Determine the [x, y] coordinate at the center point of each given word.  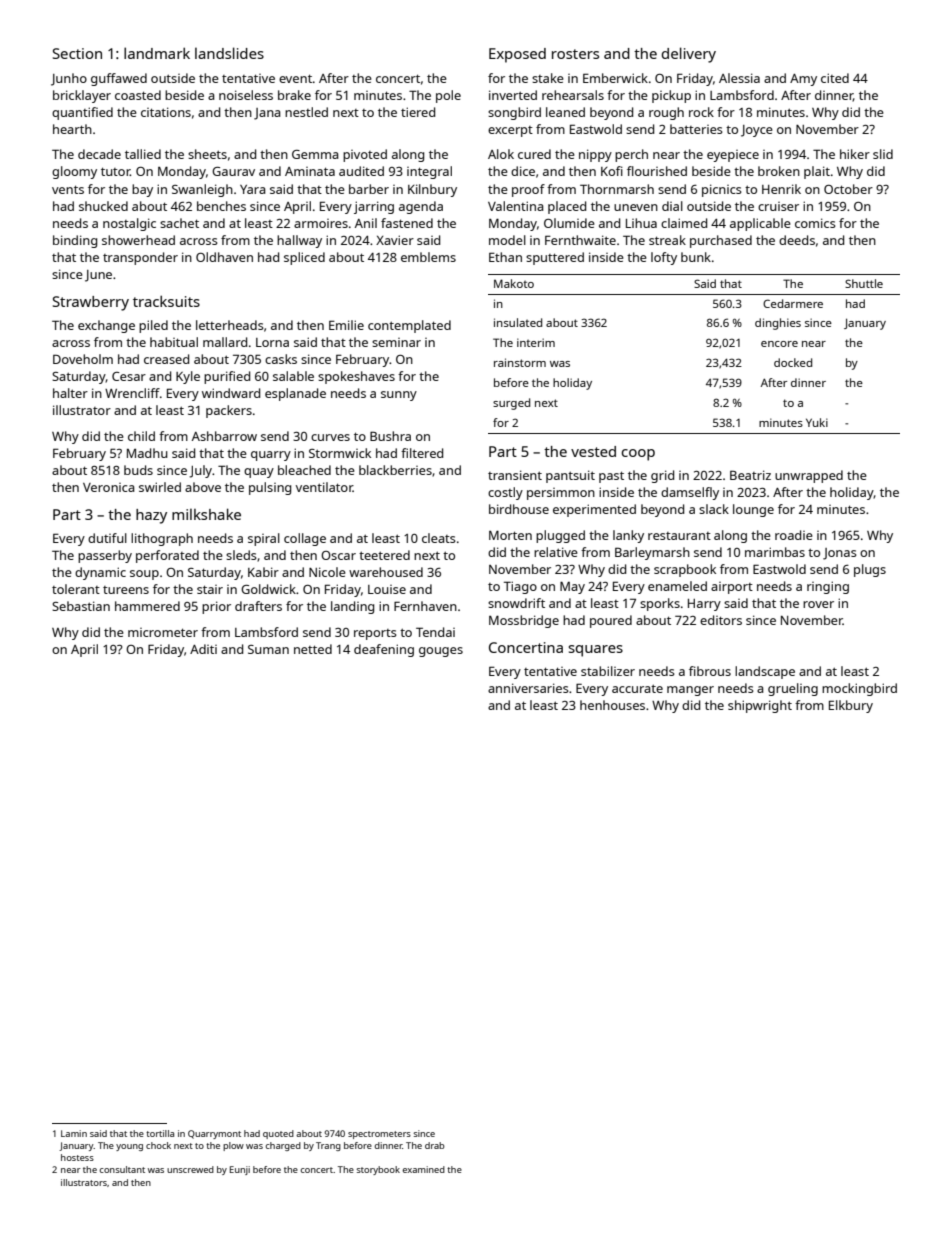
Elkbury [851, 706]
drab [435, 1145]
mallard [225, 342]
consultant [122, 1169]
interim [536, 342]
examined [424, 1169]
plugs [870, 570]
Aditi [203, 649]
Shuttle [864, 283]
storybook [378, 1170]
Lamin [74, 1133]
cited [835, 78]
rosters [575, 54]
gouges [441, 652]
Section [77, 53]
